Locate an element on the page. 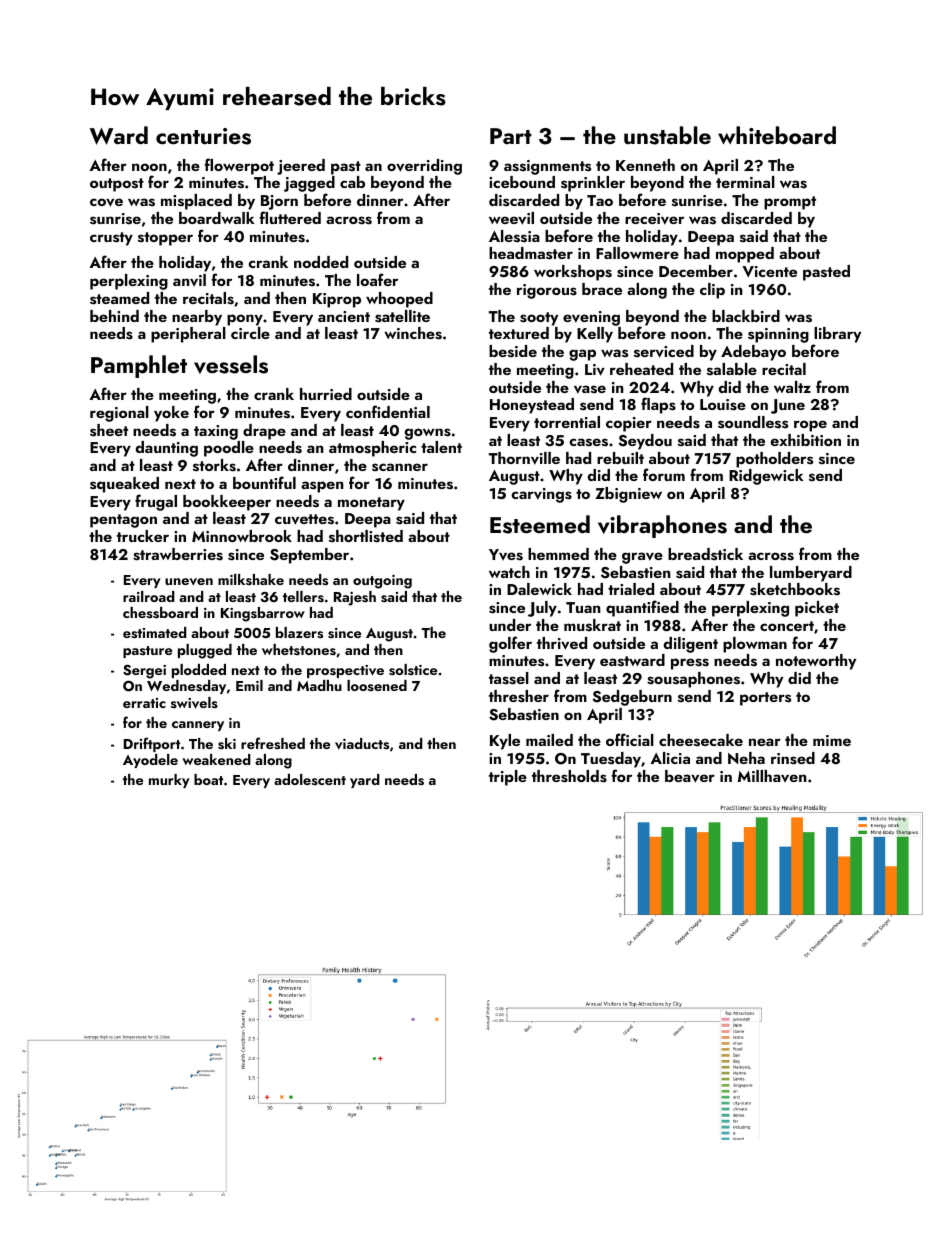 The width and height of the image is (952, 1233). library is located at coordinates (837, 335).
